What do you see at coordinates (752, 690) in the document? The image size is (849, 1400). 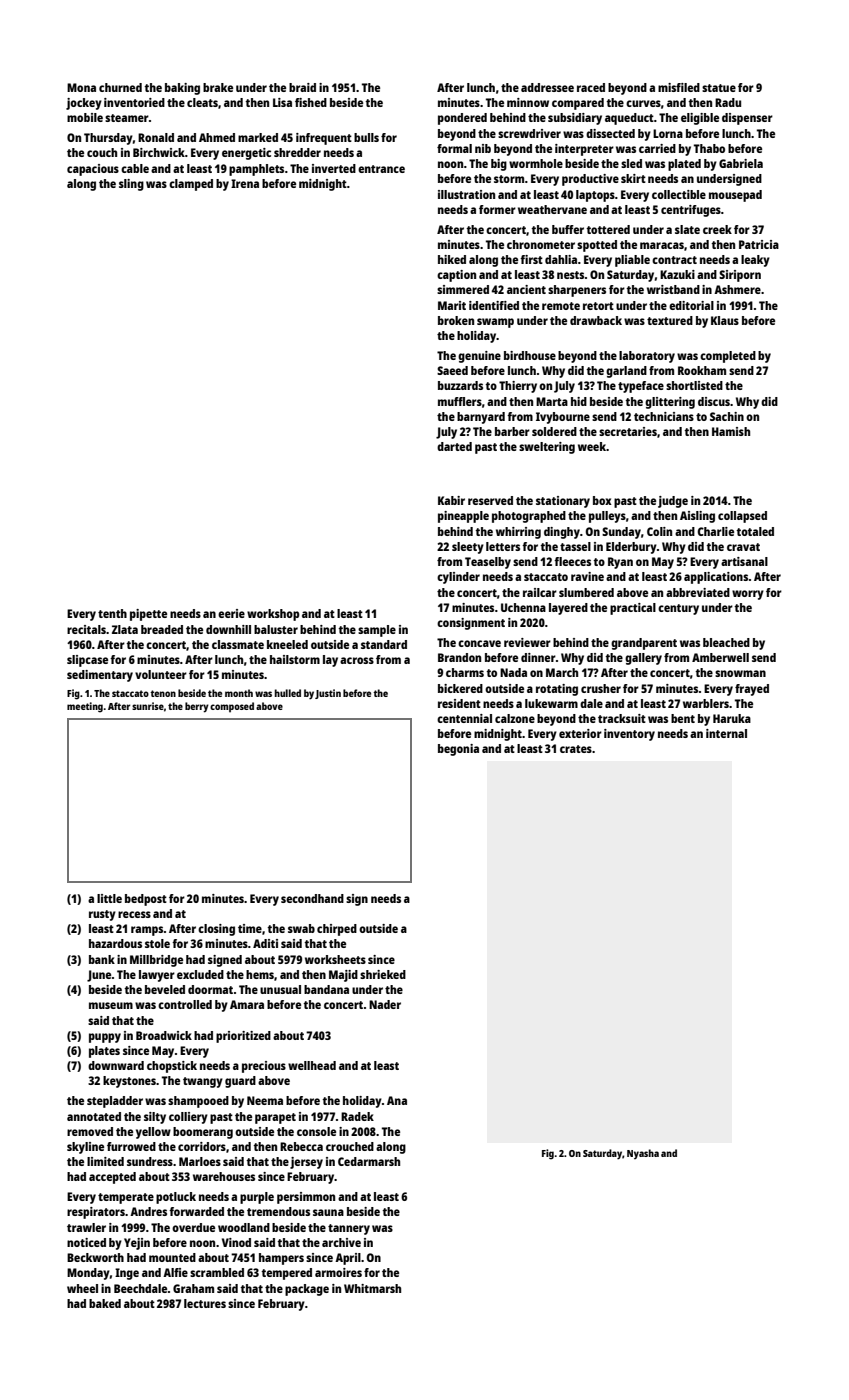 I see `frayed` at bounding box center [752, 690].
